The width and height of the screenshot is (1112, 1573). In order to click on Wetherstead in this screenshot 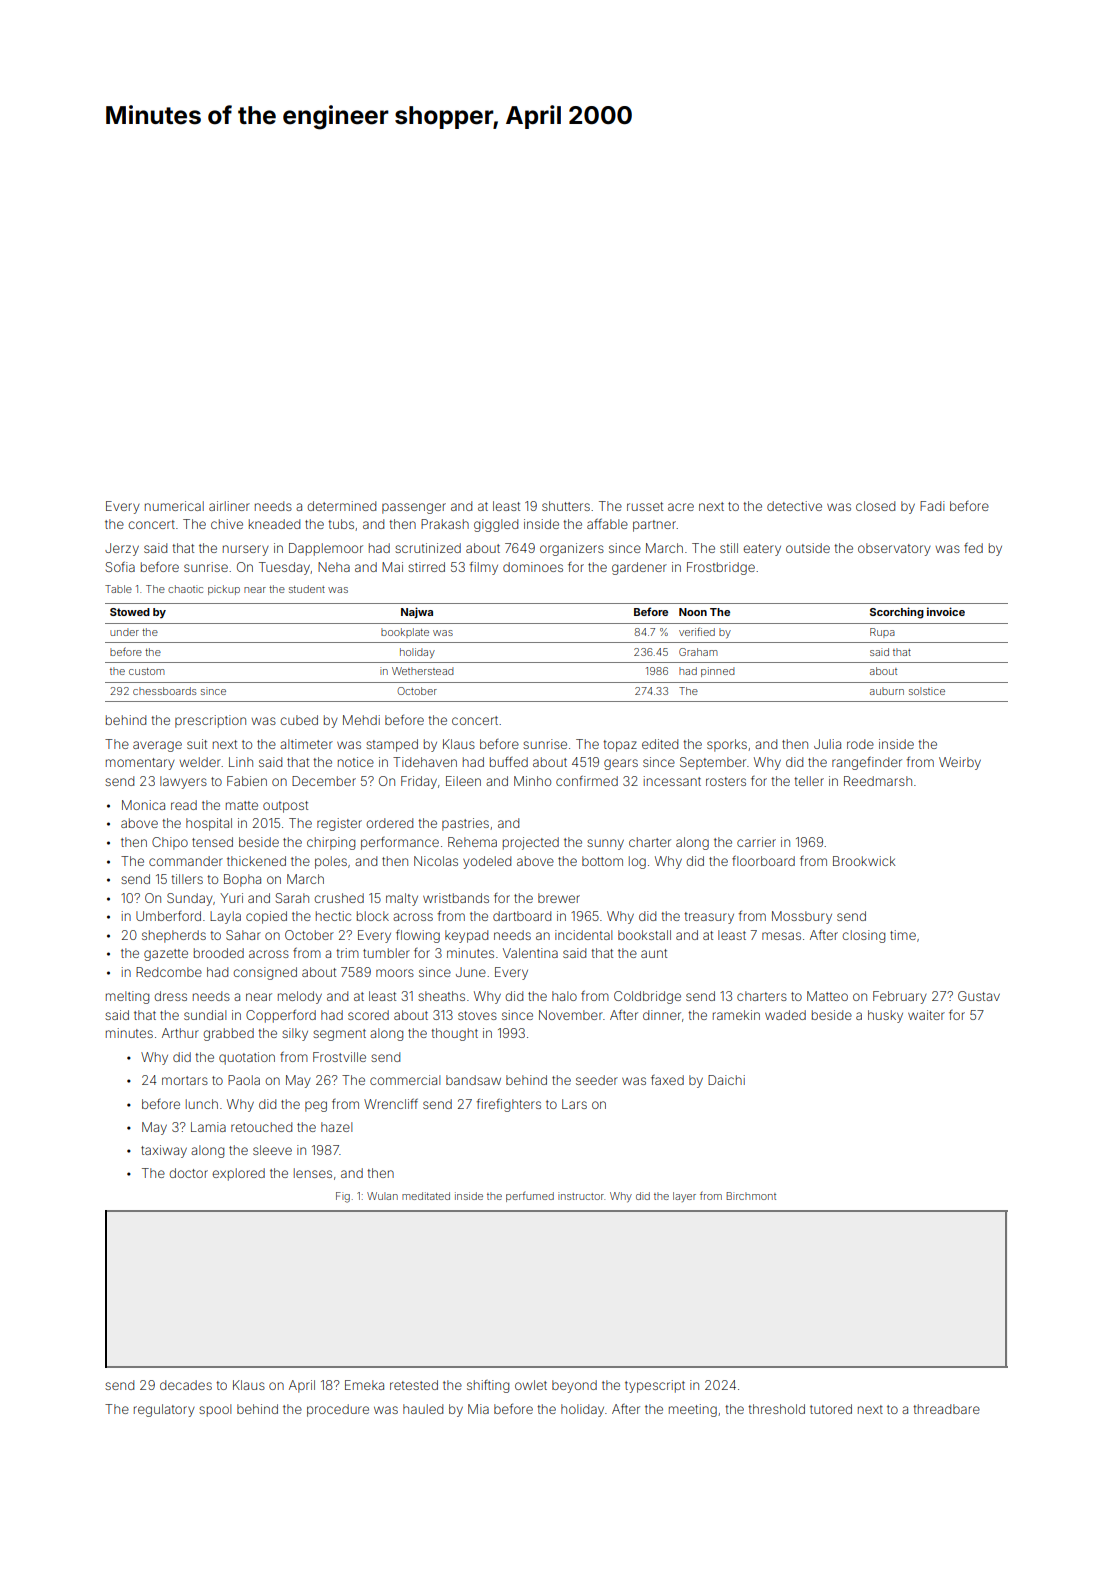, I will do `click(423, 671)`.
